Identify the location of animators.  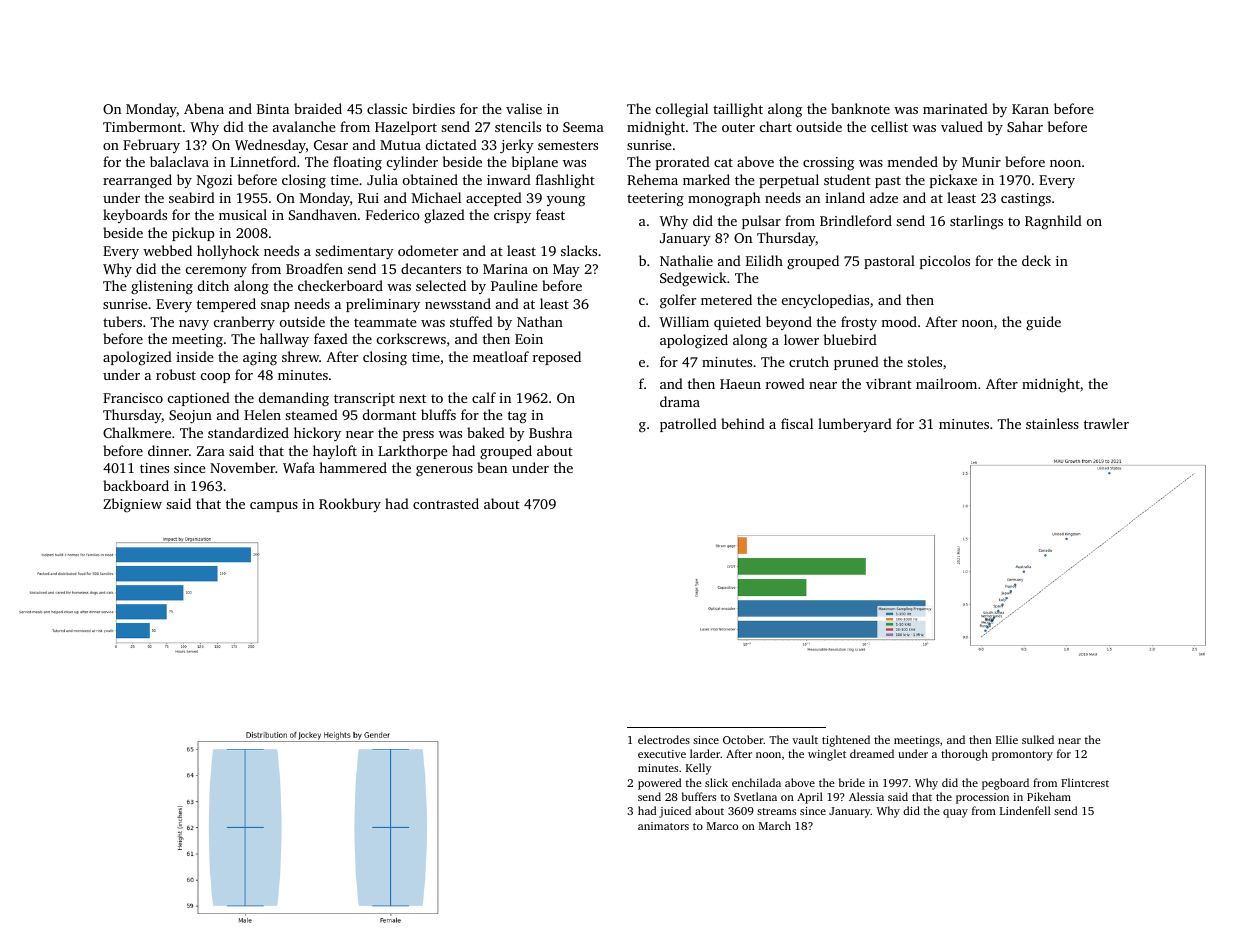
(663, 826).
